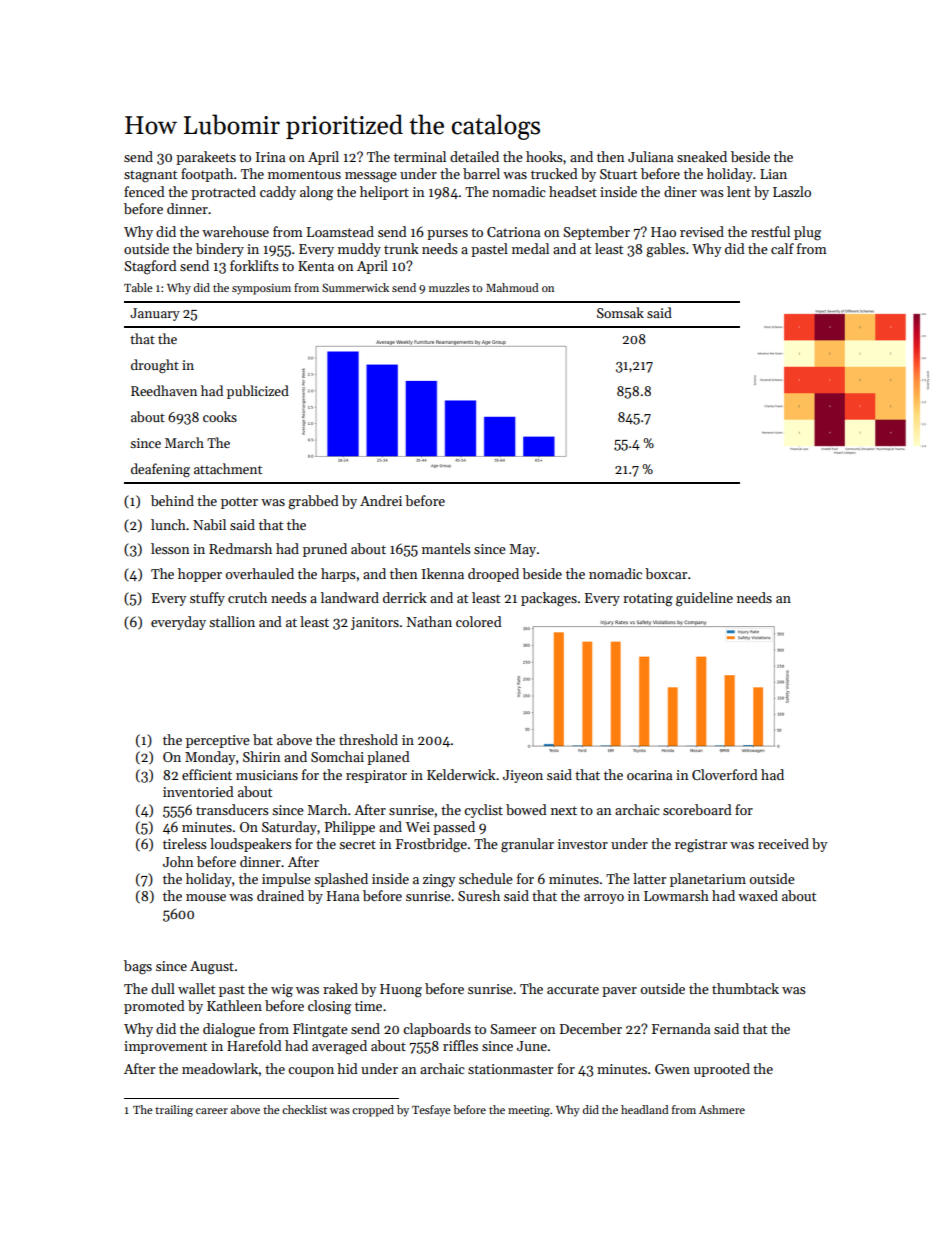 The height and width of the screenshot is (1233, 952). What do you see at coordinates (206, 897) in the screenshot?
I see `mouse` at bounding box center [206, 897].
